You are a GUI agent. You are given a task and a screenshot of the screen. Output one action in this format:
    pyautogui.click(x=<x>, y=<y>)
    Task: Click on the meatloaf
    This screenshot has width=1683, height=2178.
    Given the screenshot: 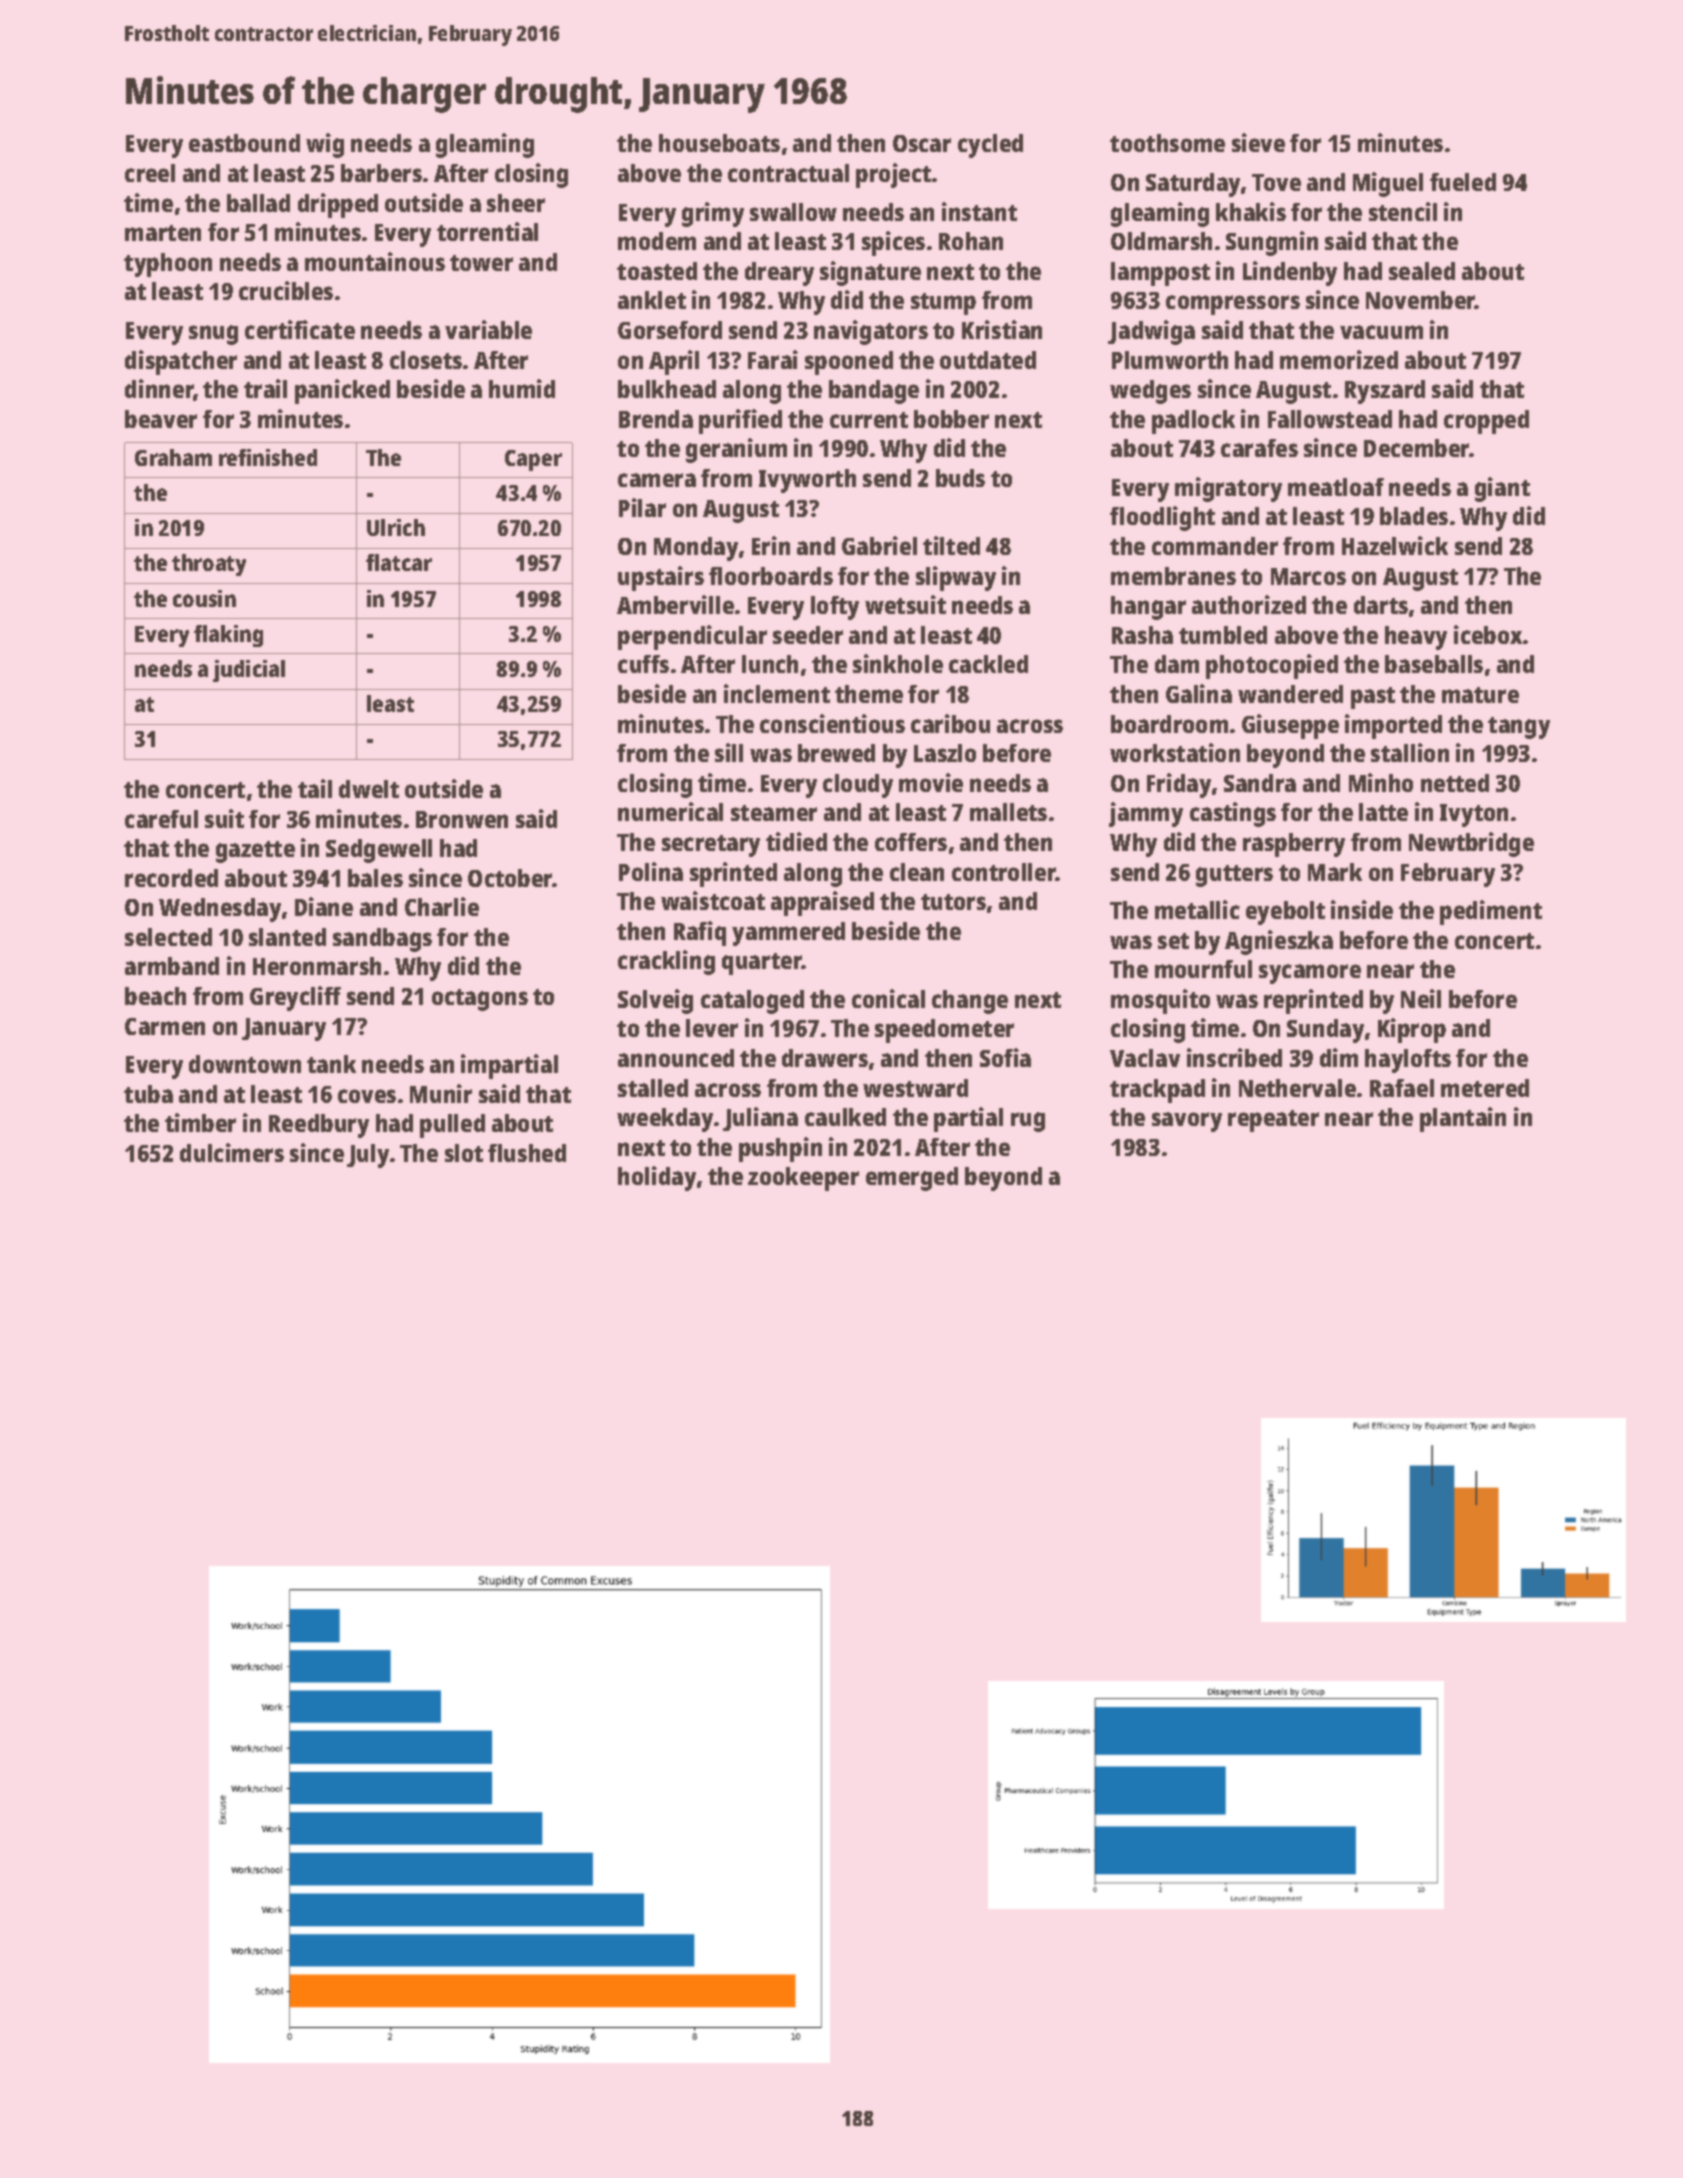 What is the action you would take?
    pyautogui.click(x=1336, y=487)
